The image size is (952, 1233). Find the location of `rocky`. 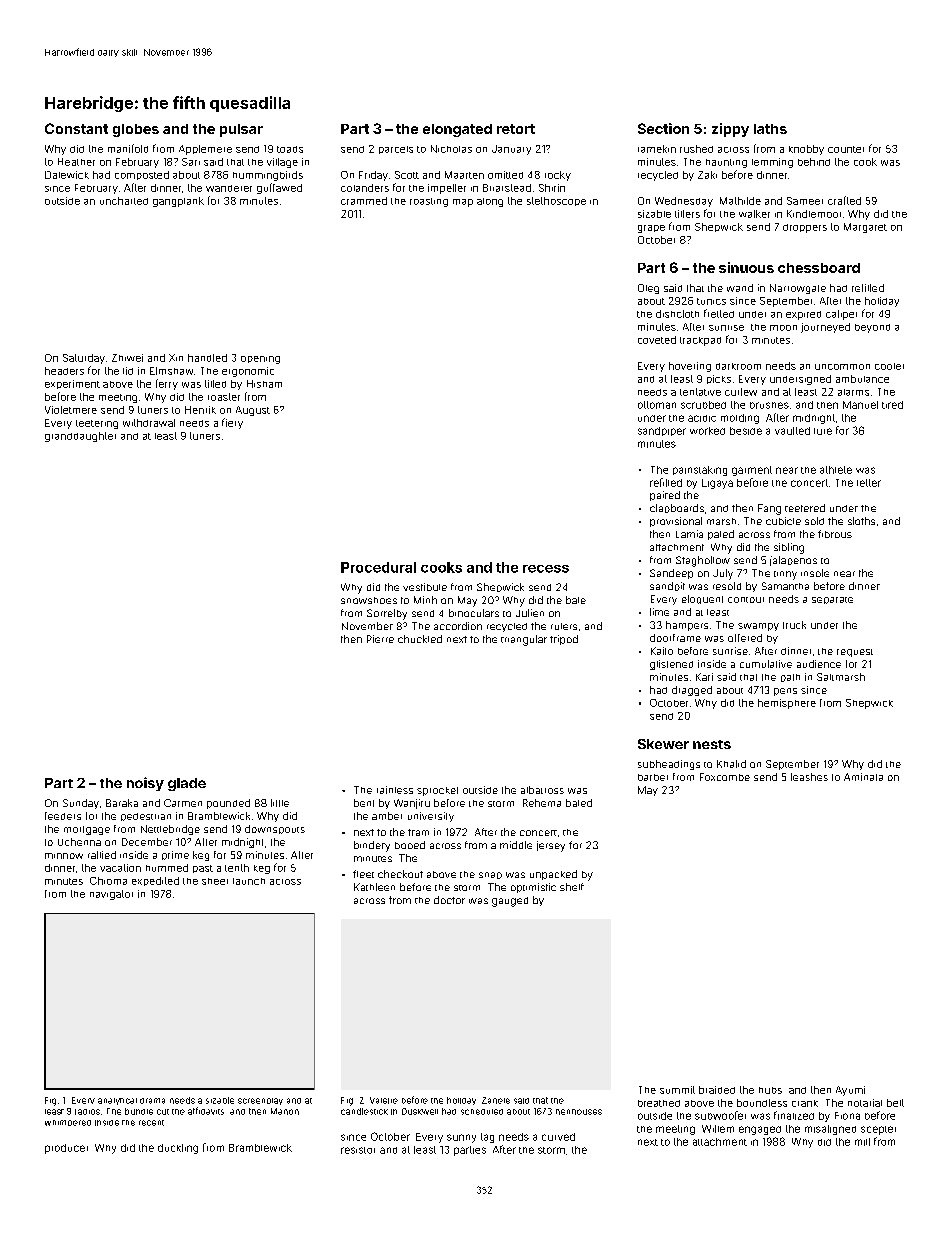

rocky is located at coordinates (558, 176).
